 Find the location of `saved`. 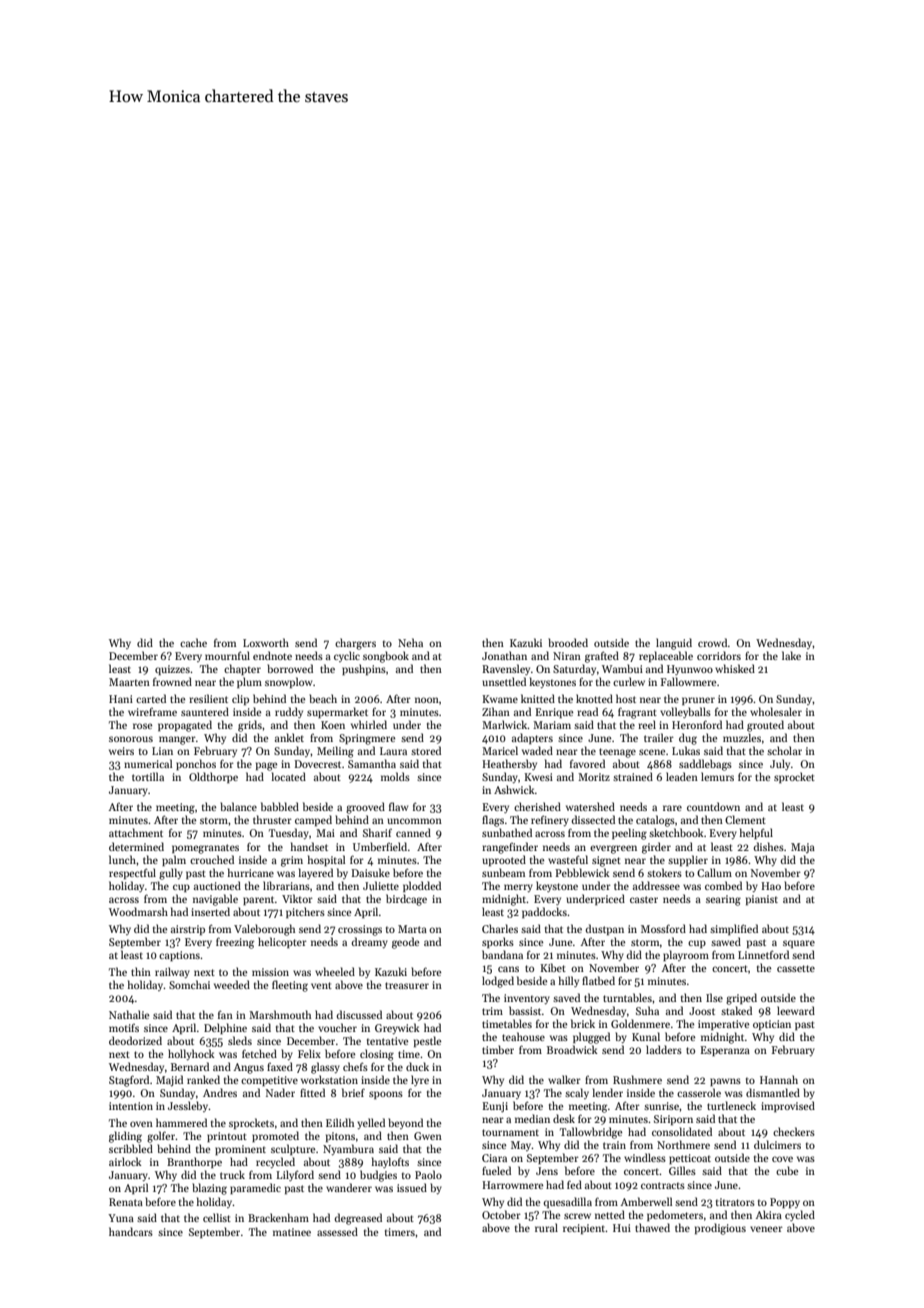

saved is located at coordinates (566, 997).
